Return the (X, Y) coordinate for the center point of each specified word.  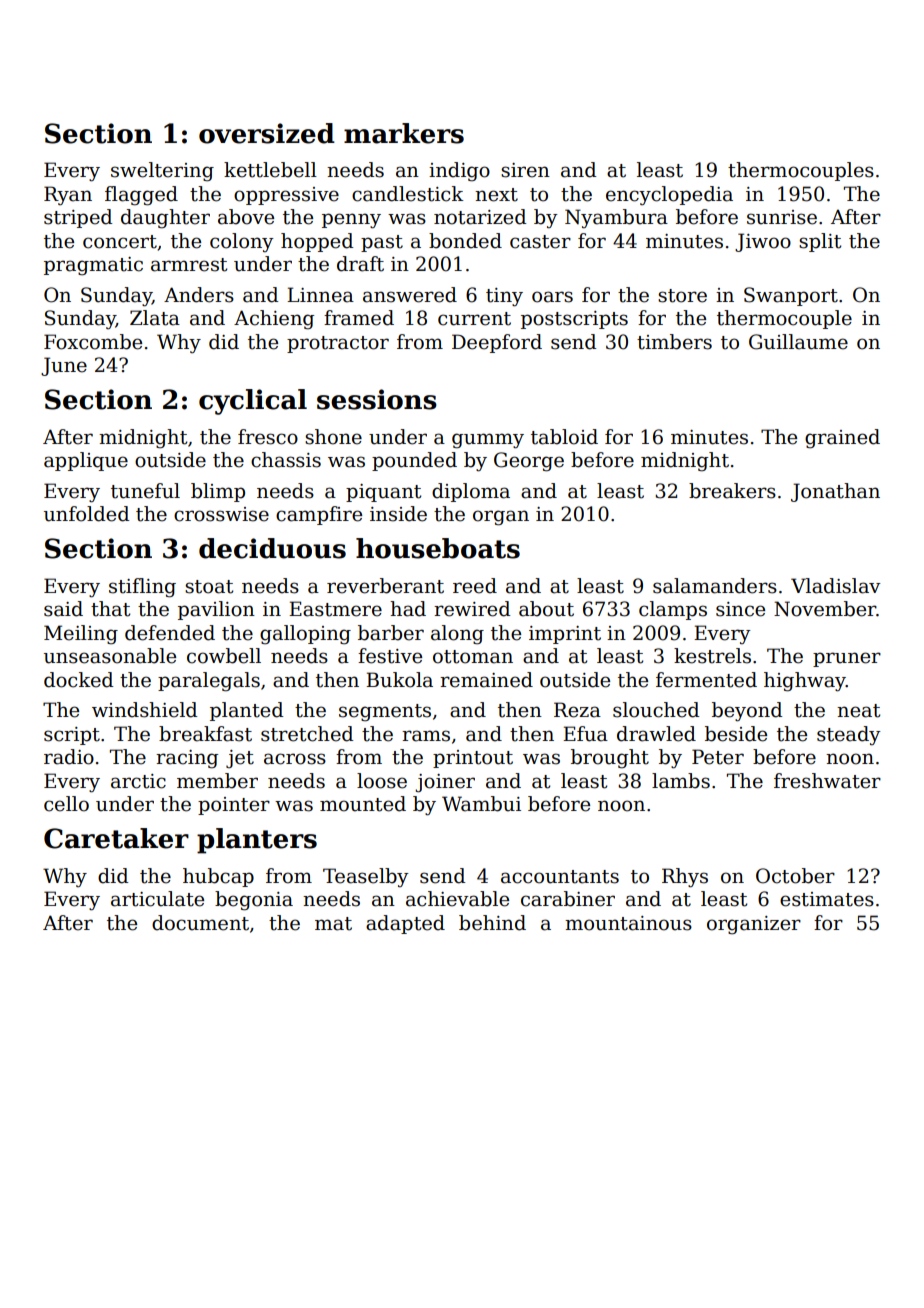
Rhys (685, 878)
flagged (141, 196)
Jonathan (835, 492)
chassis (286, 460)
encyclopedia (669, 195)
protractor (338, 344)
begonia (254, 901)
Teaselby (366, 877)
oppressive (286, 196)
